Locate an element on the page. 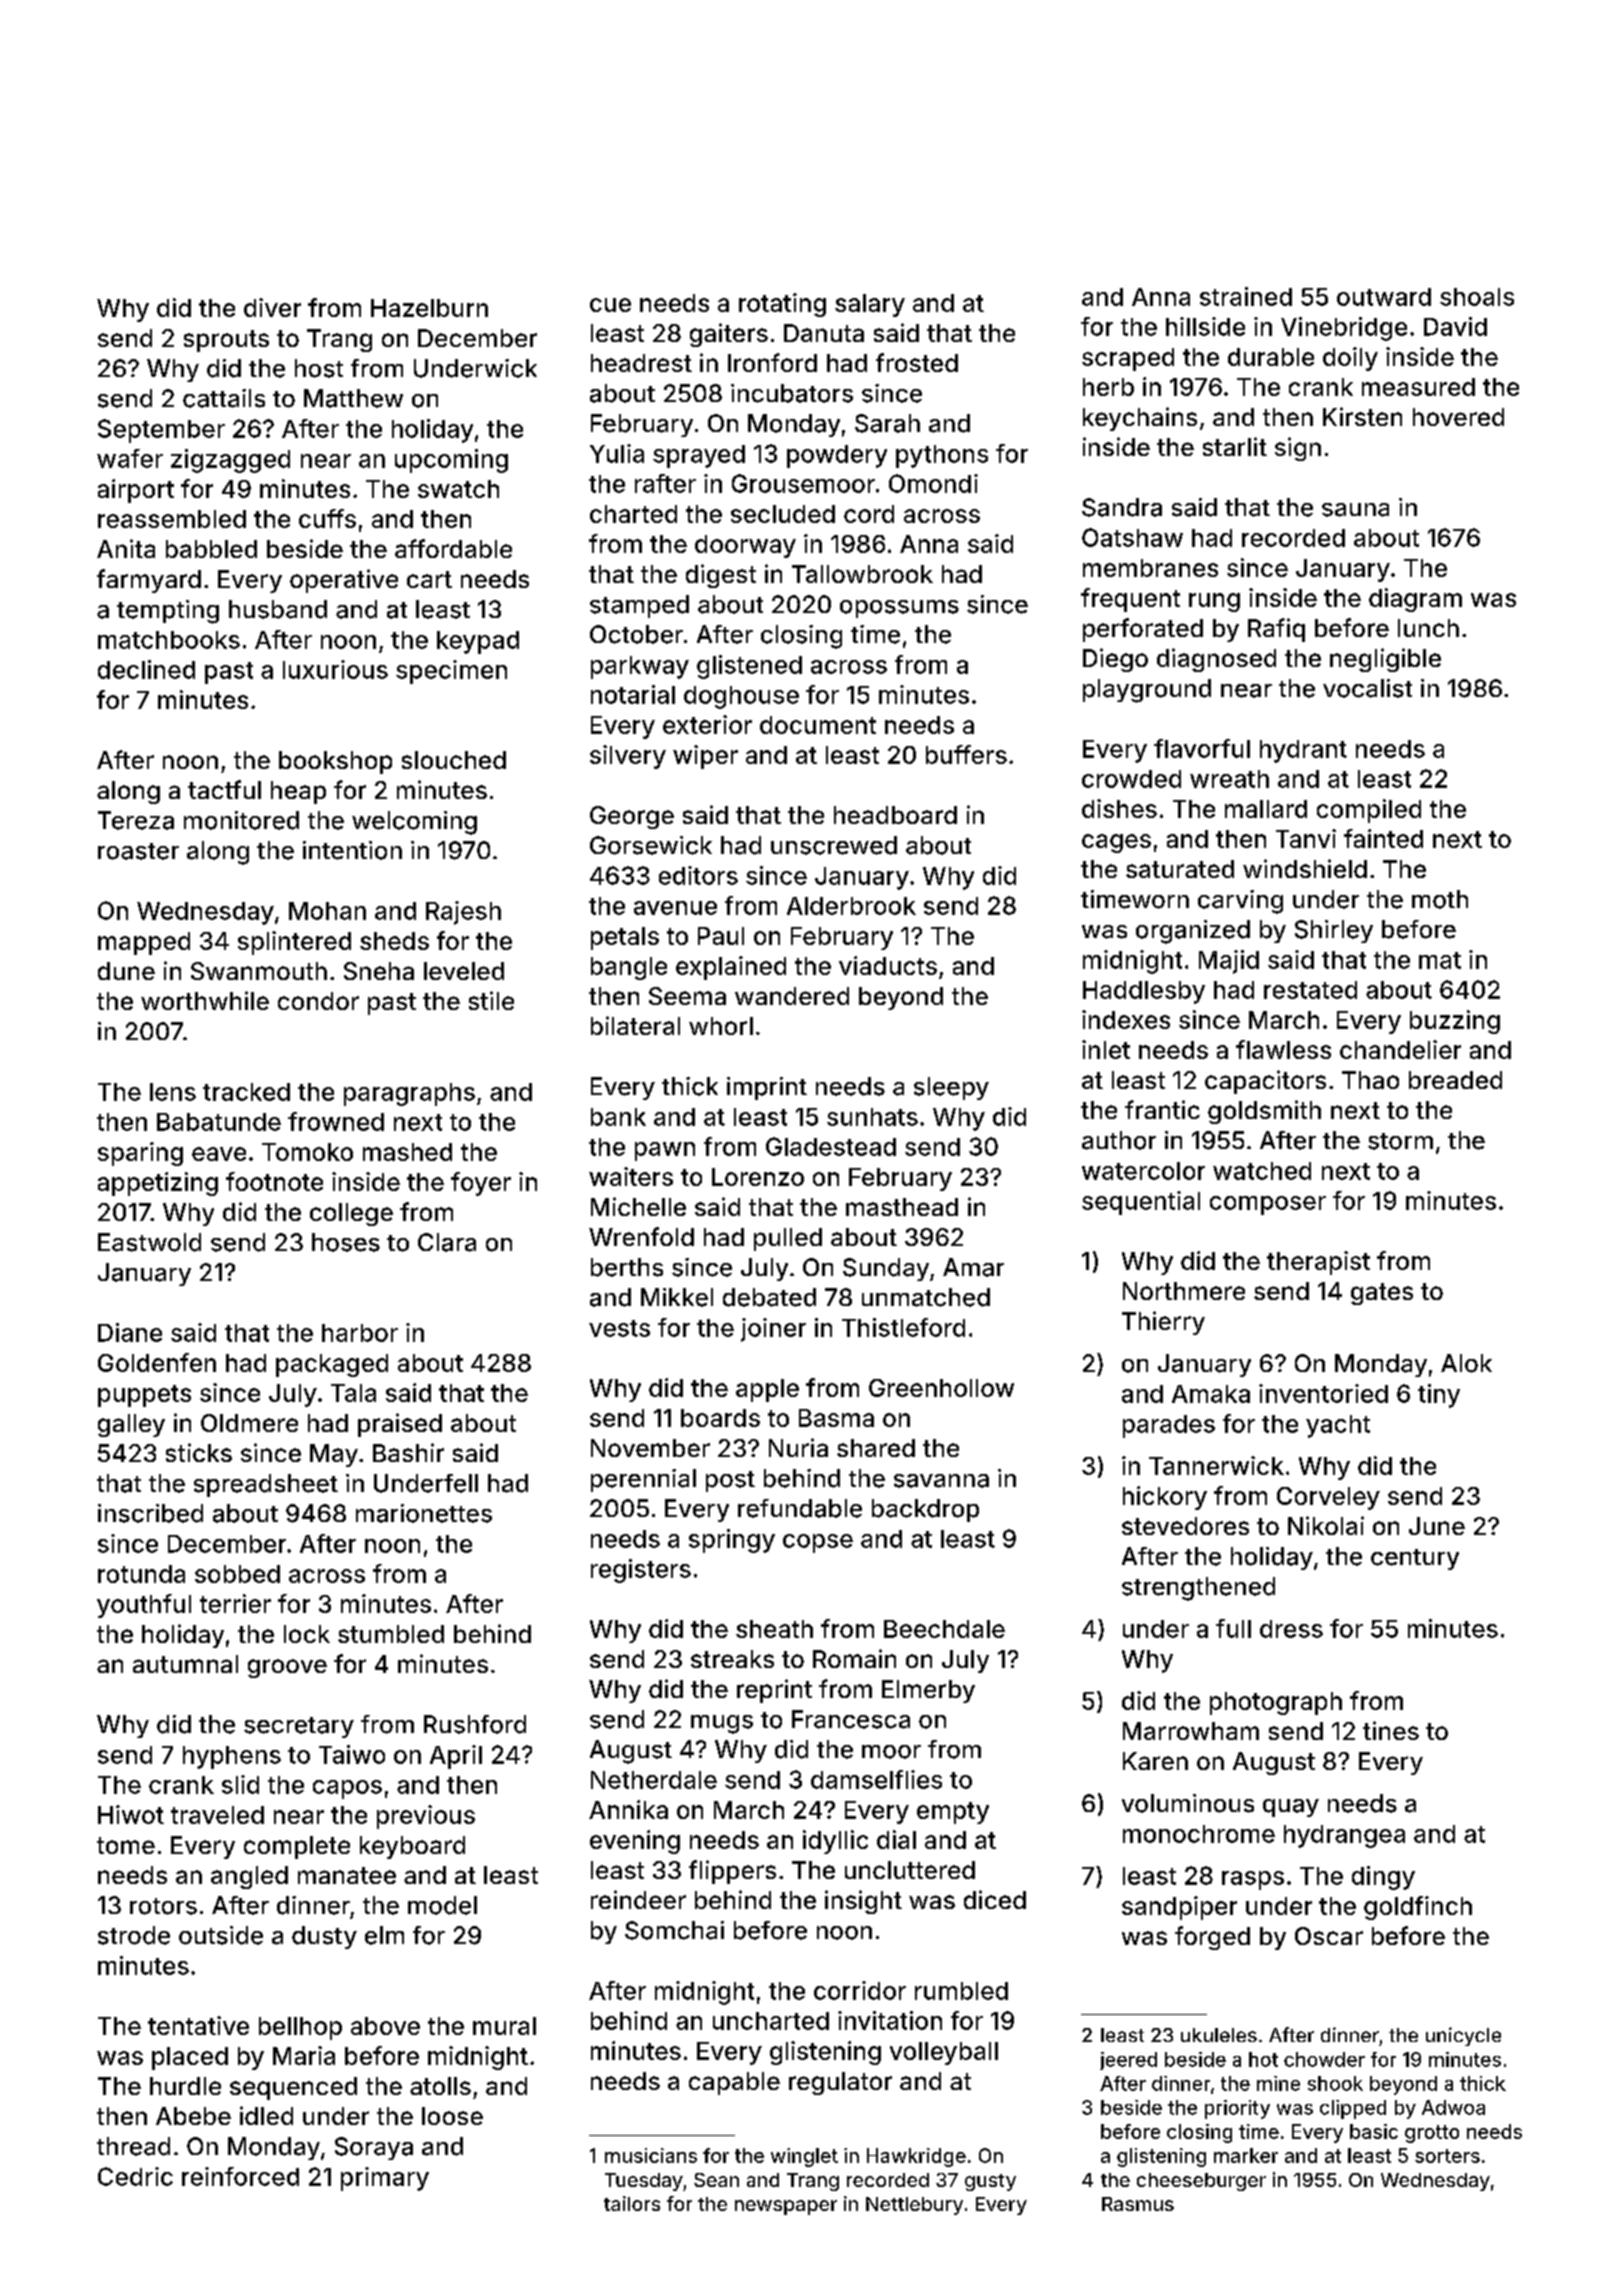  compiled is located at coordinates (1369, 811).
